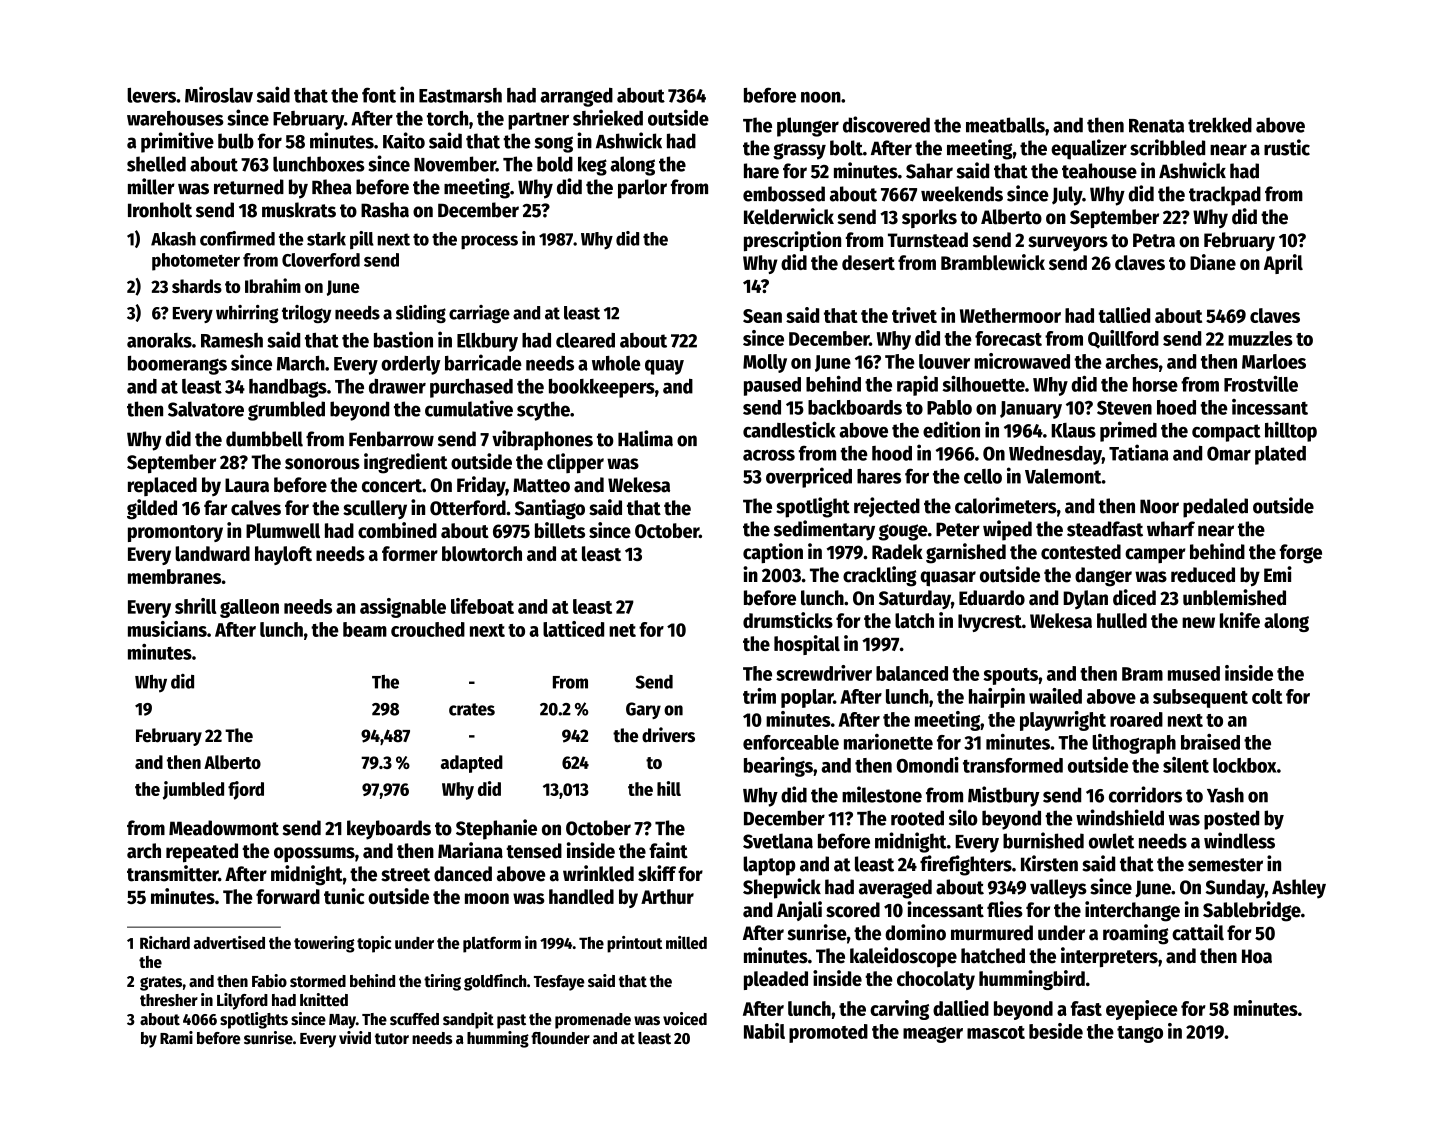 The image size is (1455, 1124). What do you see at coordinates (778, 766) in the document?
I see `bearings` at bounding box center [778, 766].
